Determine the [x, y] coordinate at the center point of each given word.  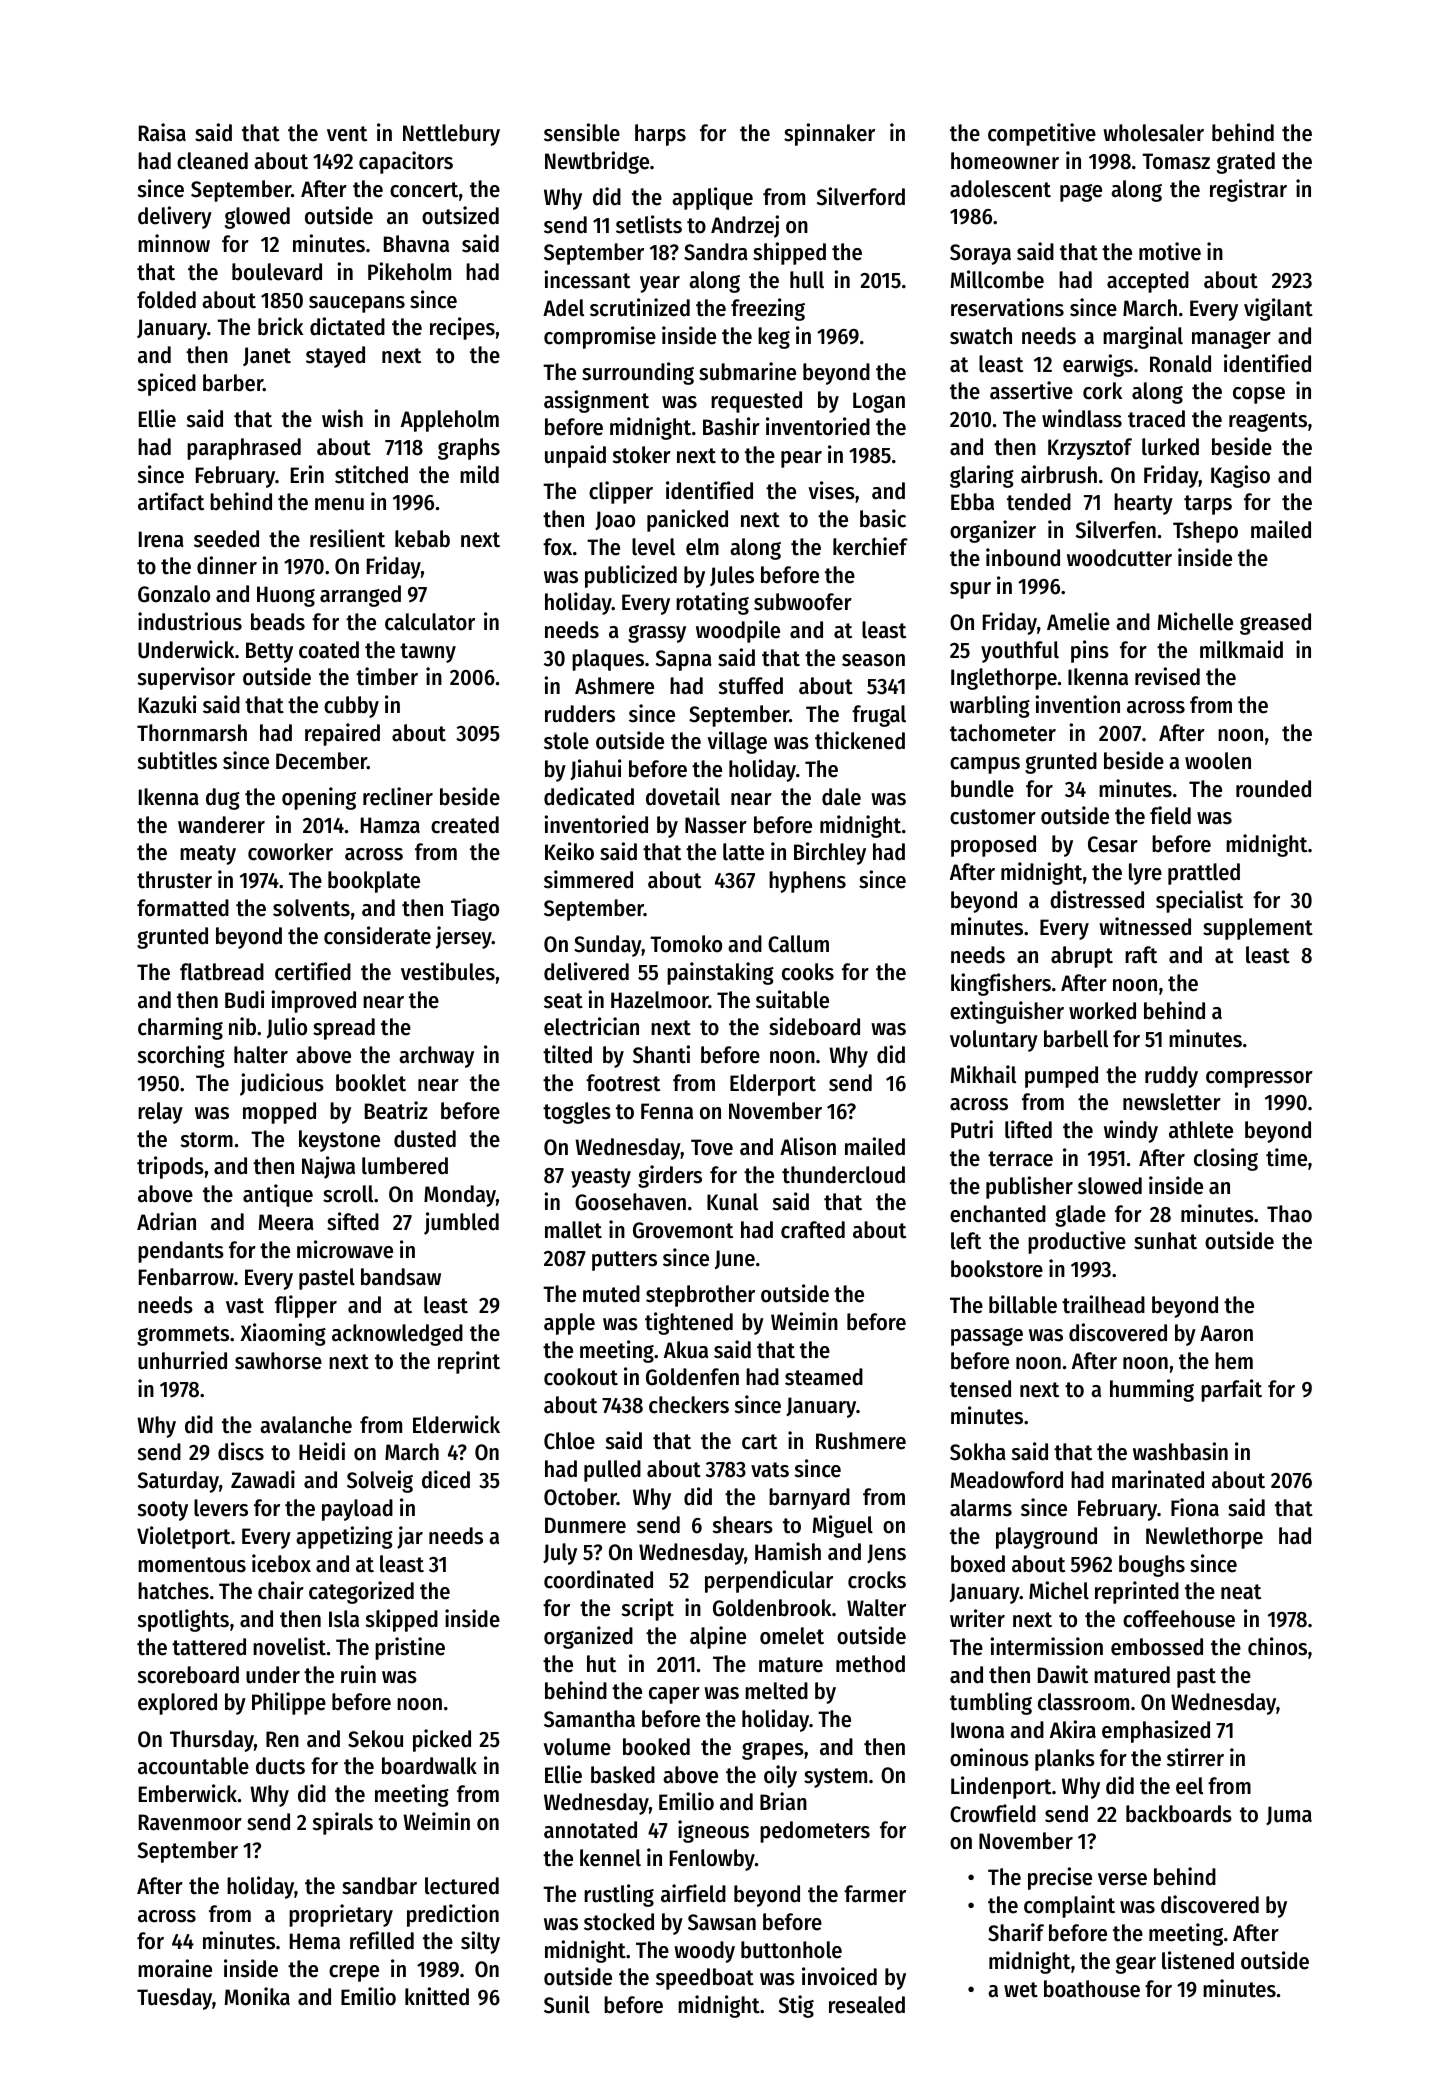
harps [660, 135]
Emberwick [188, 1793]
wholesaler [1153, 133]
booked [656, 1747]
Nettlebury [451, 135]
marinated [1158, 1479]
